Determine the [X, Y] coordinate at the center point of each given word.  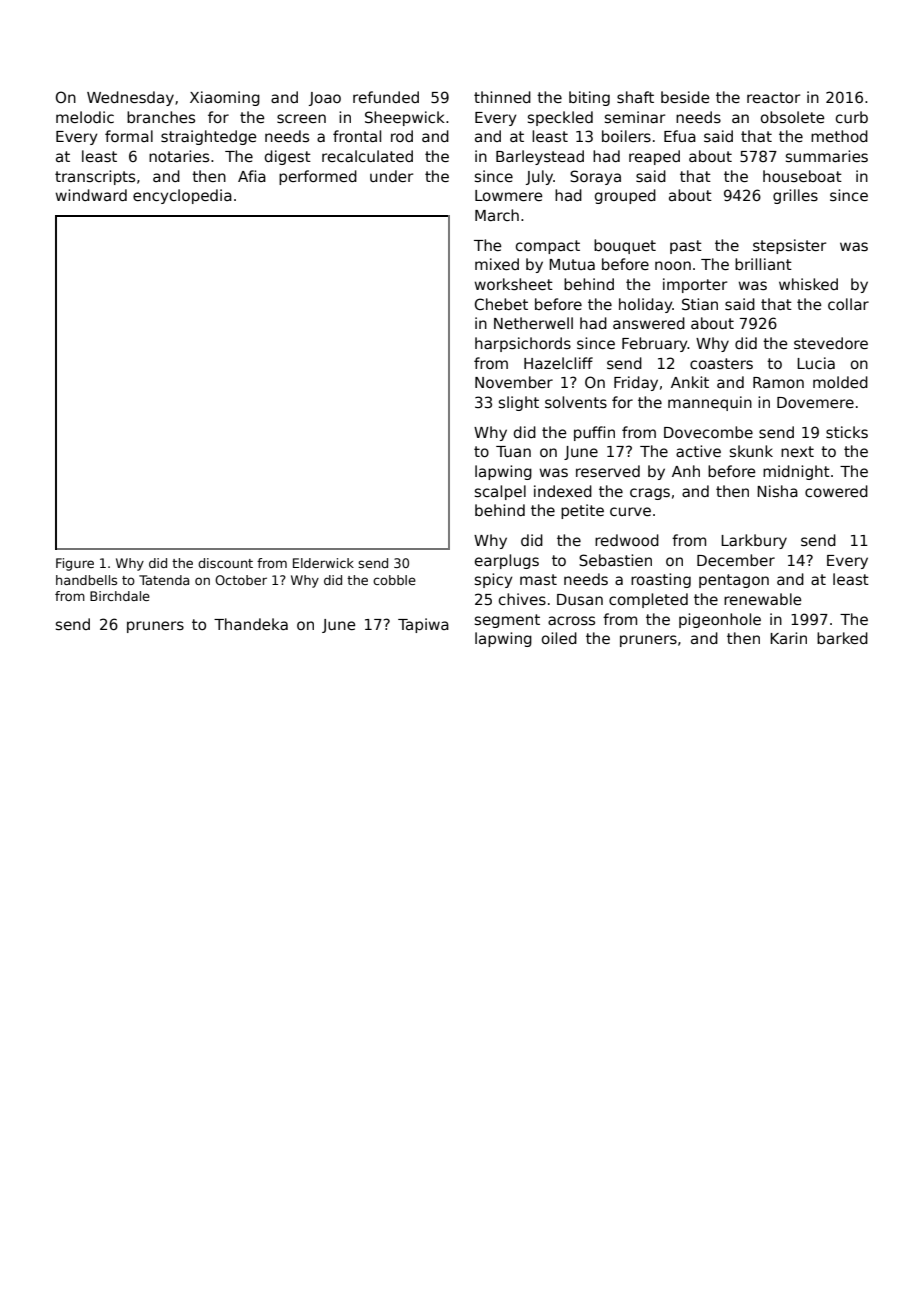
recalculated [367, 156]
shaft [635, 97]
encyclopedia [182, 196]
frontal [357, 136]
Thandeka [251, 624]
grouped [625, 196]
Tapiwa [423, 625]
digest [288, 157]
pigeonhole [720, 620]
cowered [836, 491]
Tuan [513, 451]
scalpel [500, 492]
